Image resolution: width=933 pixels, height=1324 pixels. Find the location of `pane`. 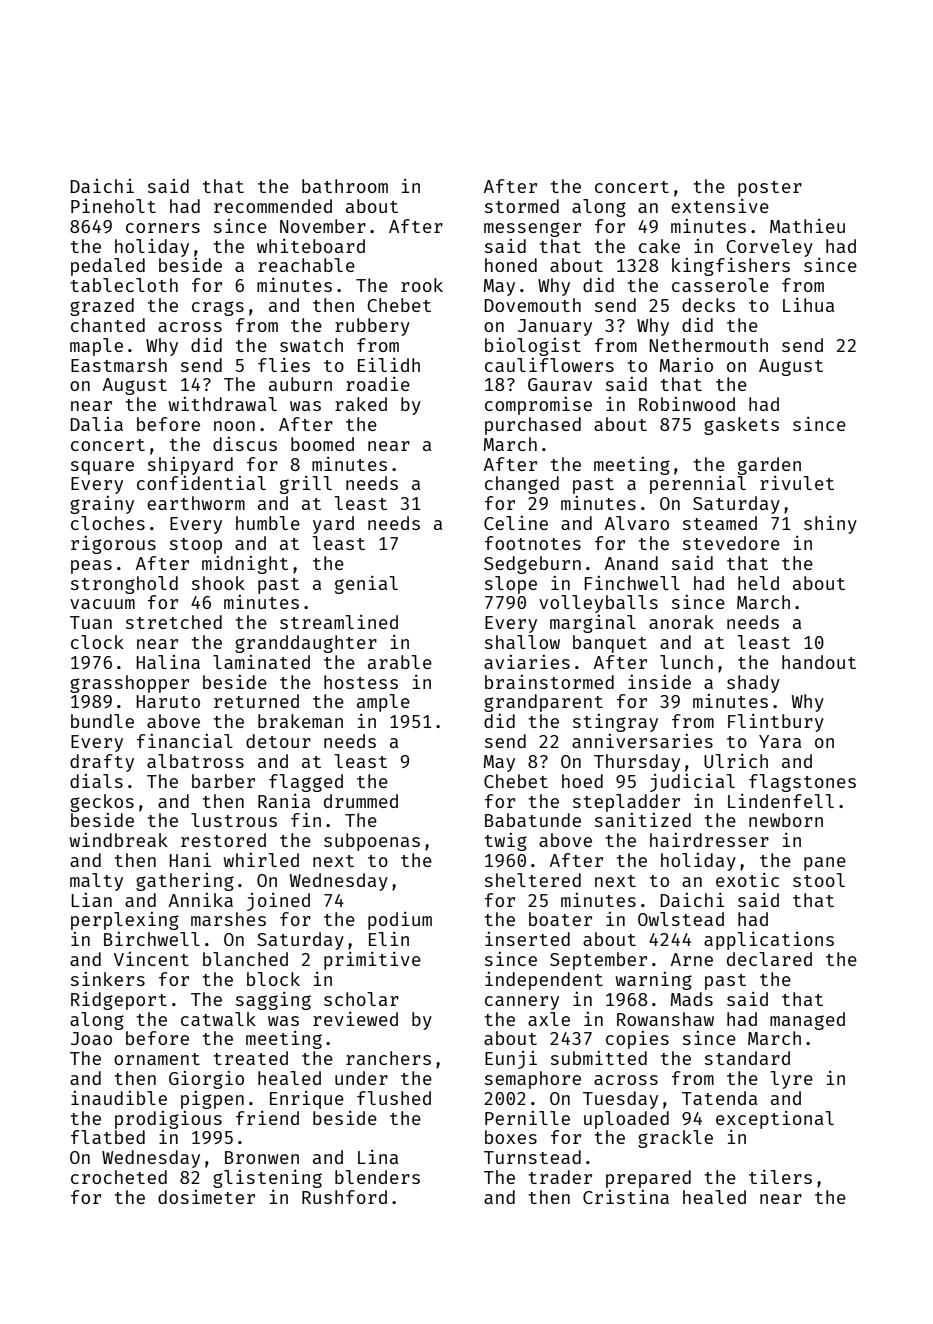

pane is located at coordinates (825, 864).
